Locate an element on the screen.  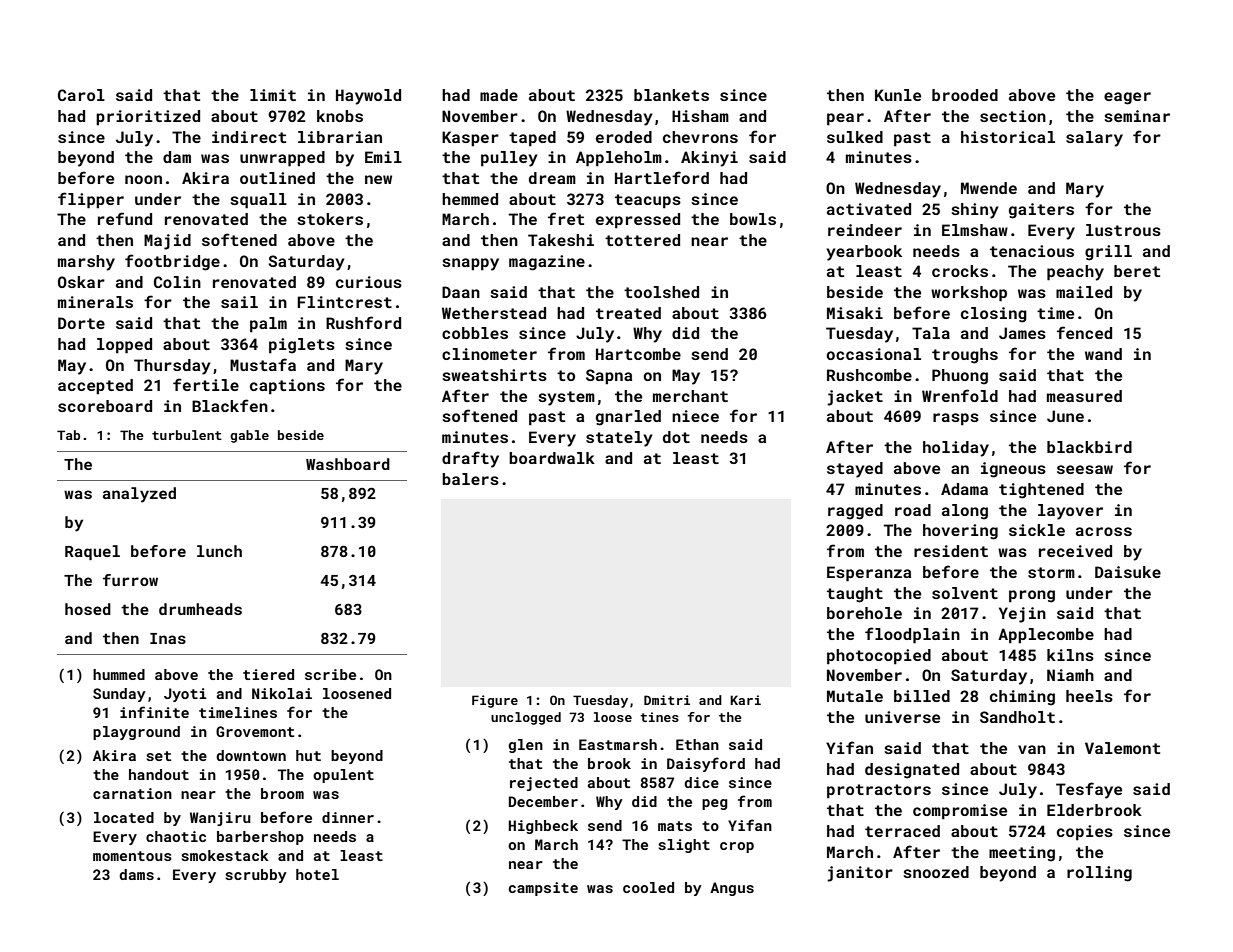
hummed is located at coordinates (119, 674).
